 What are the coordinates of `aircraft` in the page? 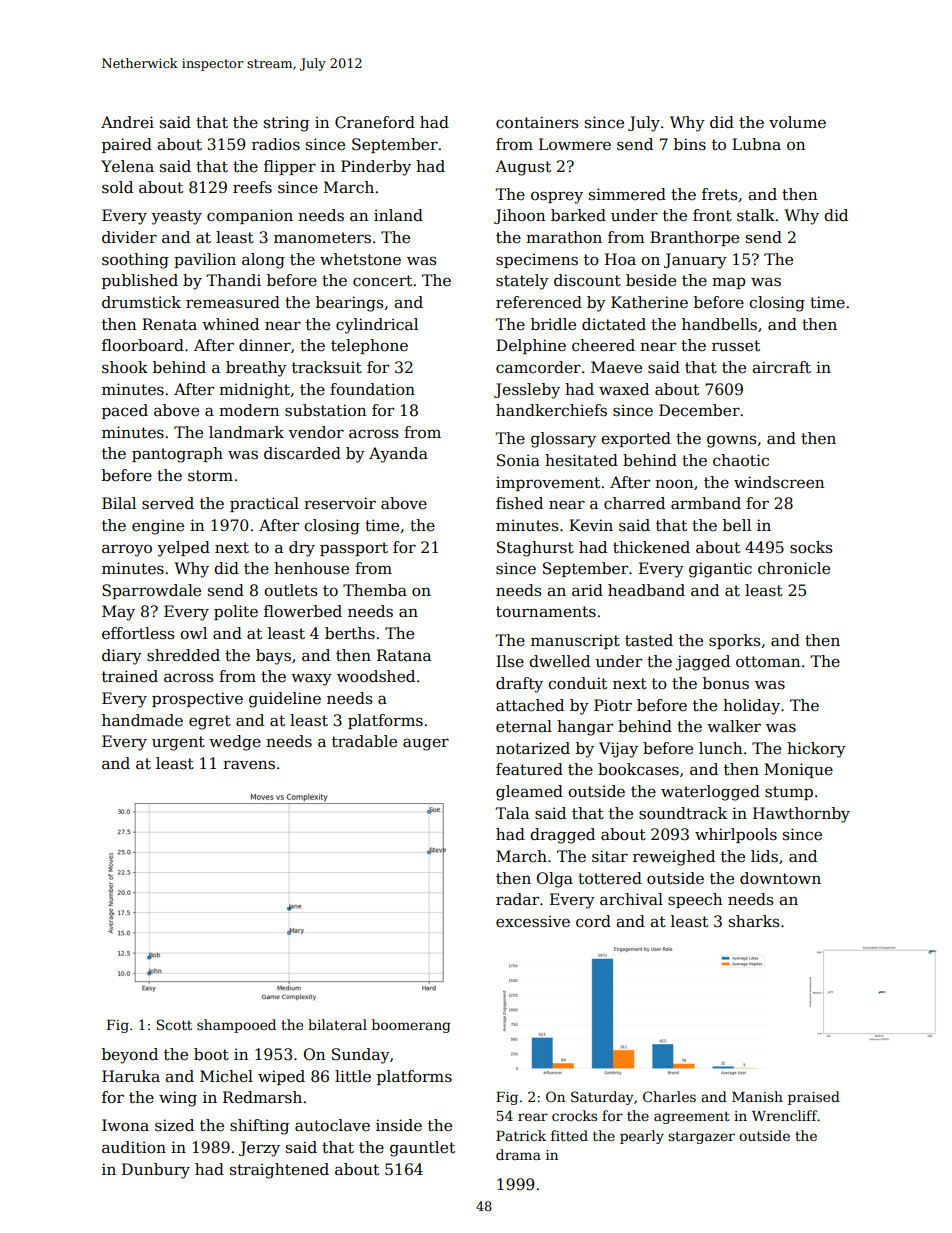 It's located at (781, 367).
